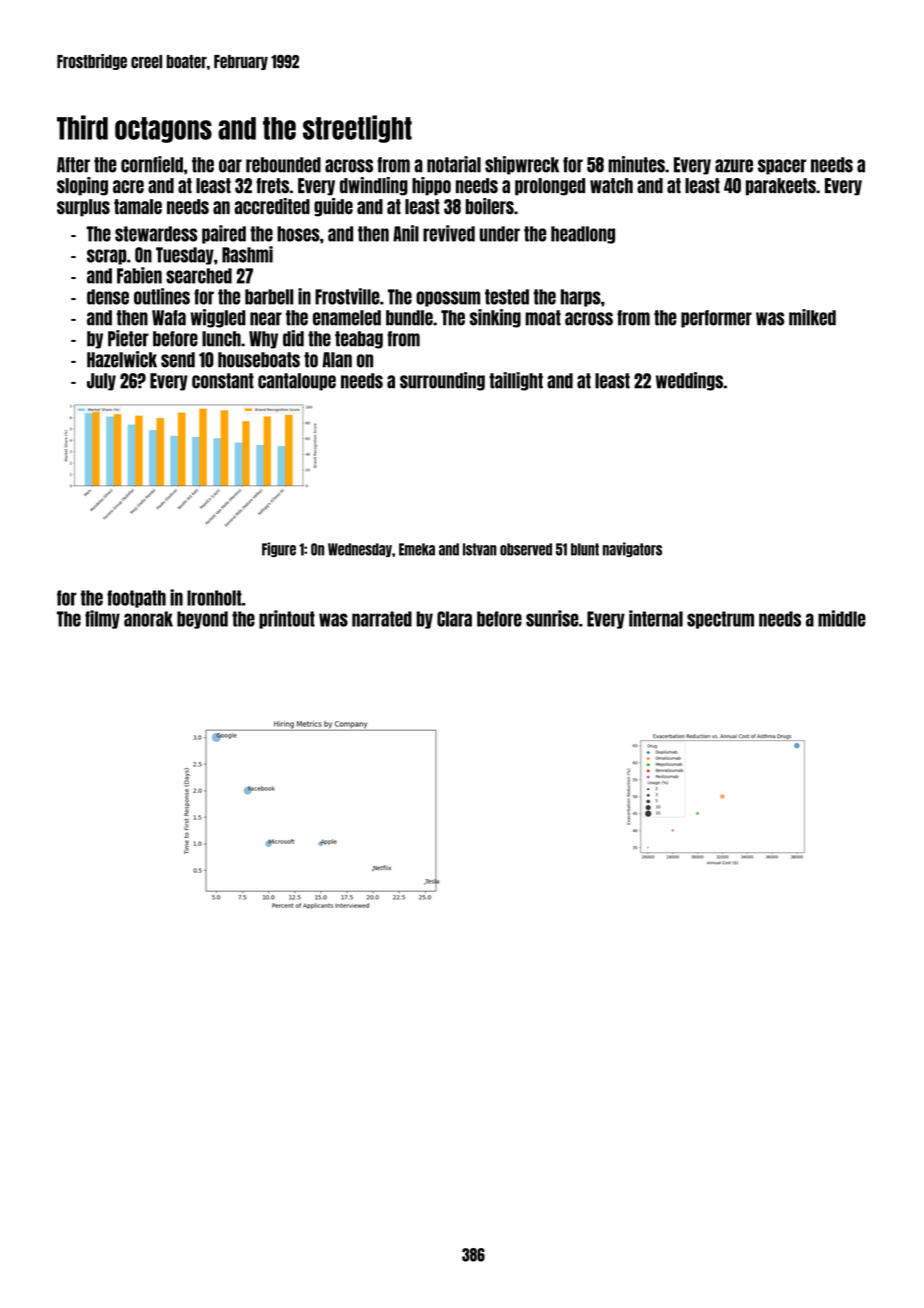 The image size is (924, 1308). What do you see at coordinates (138, 207) in the screenshot?
I see `tamale` at bounding box center [138, 207].
